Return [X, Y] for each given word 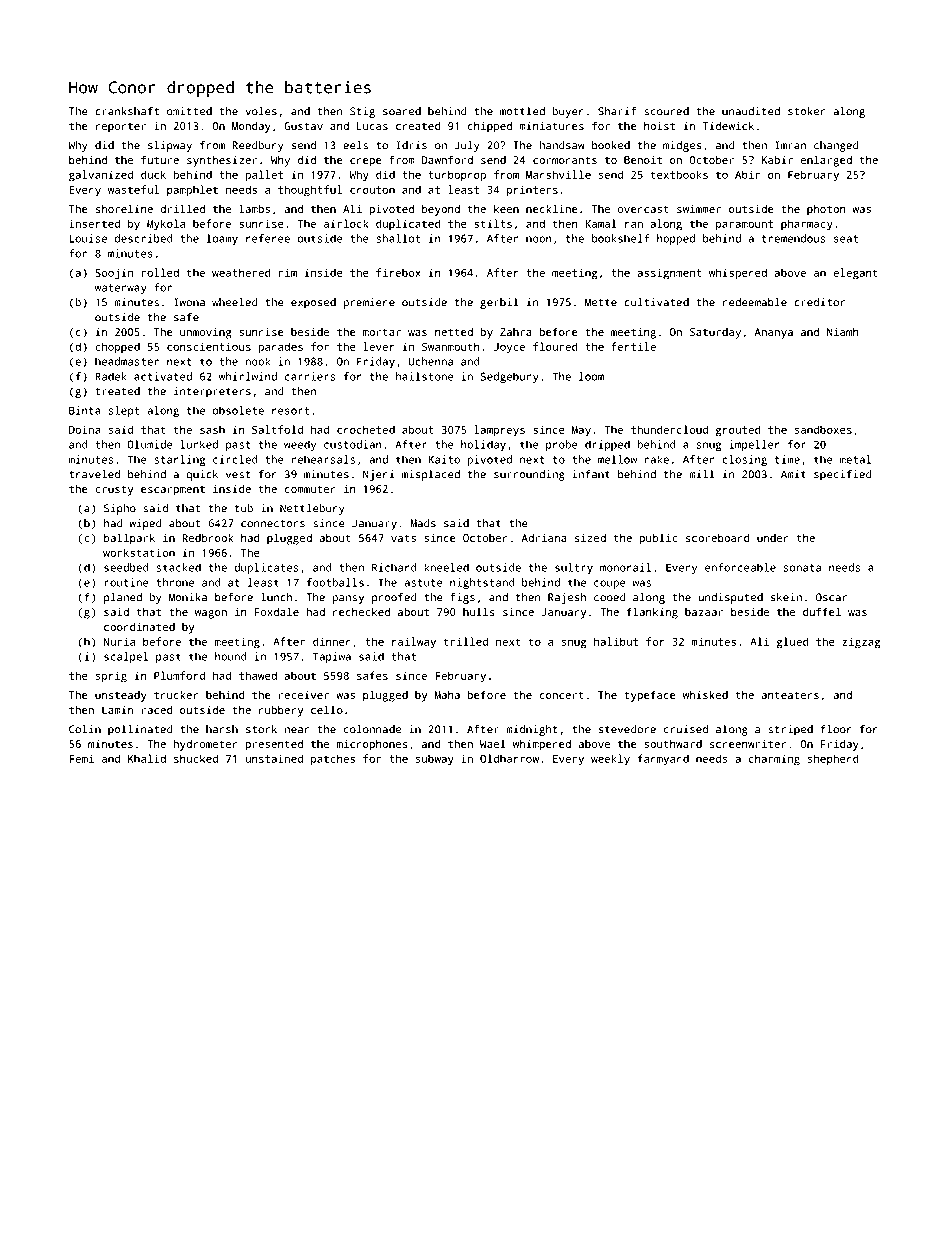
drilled [182, 208]
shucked [196, 758]
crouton [372, 190]
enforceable [740, 567]
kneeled [446, 567]
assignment [669, 274]
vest [238, 475]
